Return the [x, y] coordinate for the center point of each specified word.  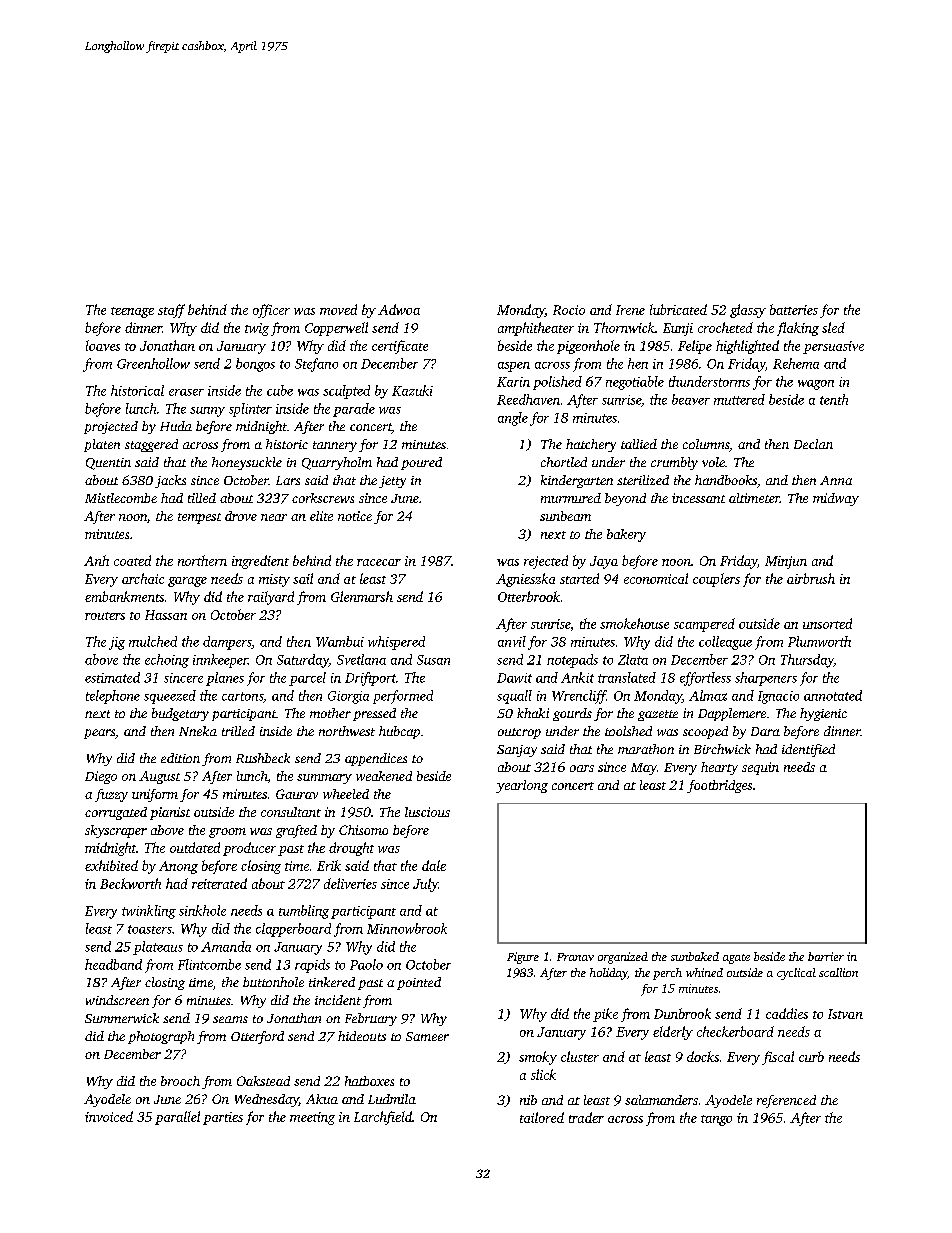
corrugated [116, 813]
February [371, 1019]
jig [117, 643]
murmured [571, 498]
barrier [826, 956]
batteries [794, 309]
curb [811, 1056]
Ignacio [778, 697]
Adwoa [399, 309]
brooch [180, 1081]
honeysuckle [247, 463]
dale [434, 865]
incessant [698, 498]
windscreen [117, 1000]
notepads [572, 661]
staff [171, 311]
